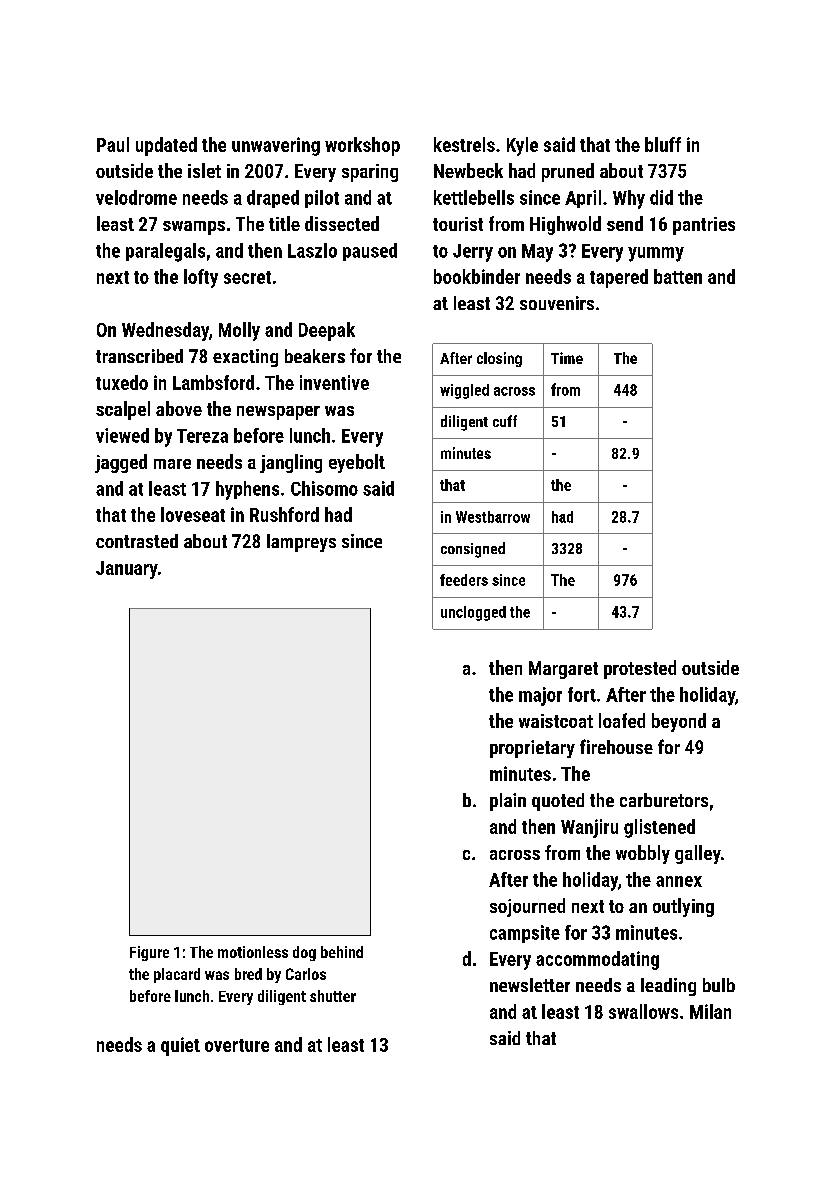 Image resolution: width=837 pixels, height=1187 pixels. Describe the element at coordinates (493, 517) in the document. I see `Westbarrow` at that location.
